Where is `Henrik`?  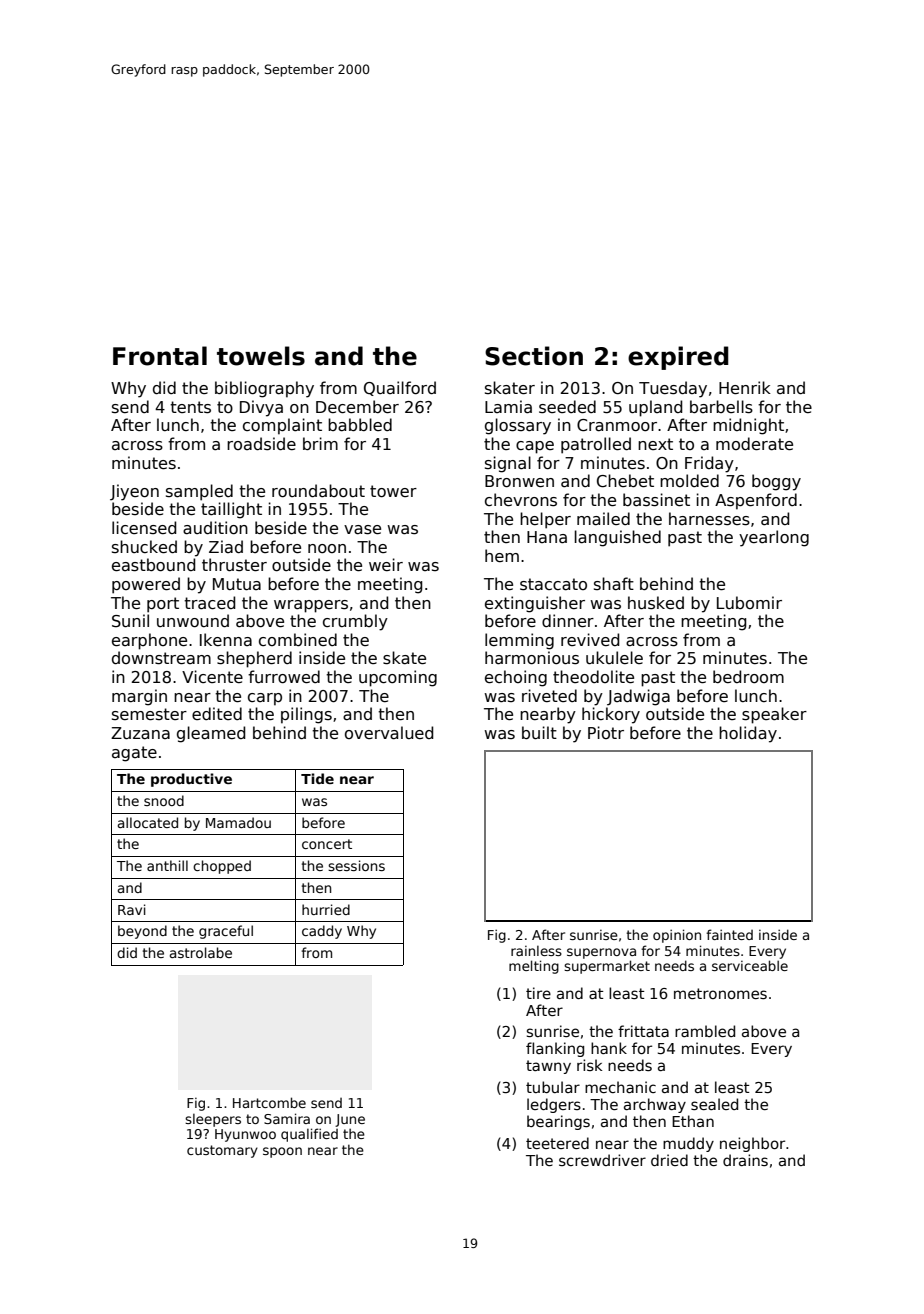 Henrik is located at coordinates (745, 387).
